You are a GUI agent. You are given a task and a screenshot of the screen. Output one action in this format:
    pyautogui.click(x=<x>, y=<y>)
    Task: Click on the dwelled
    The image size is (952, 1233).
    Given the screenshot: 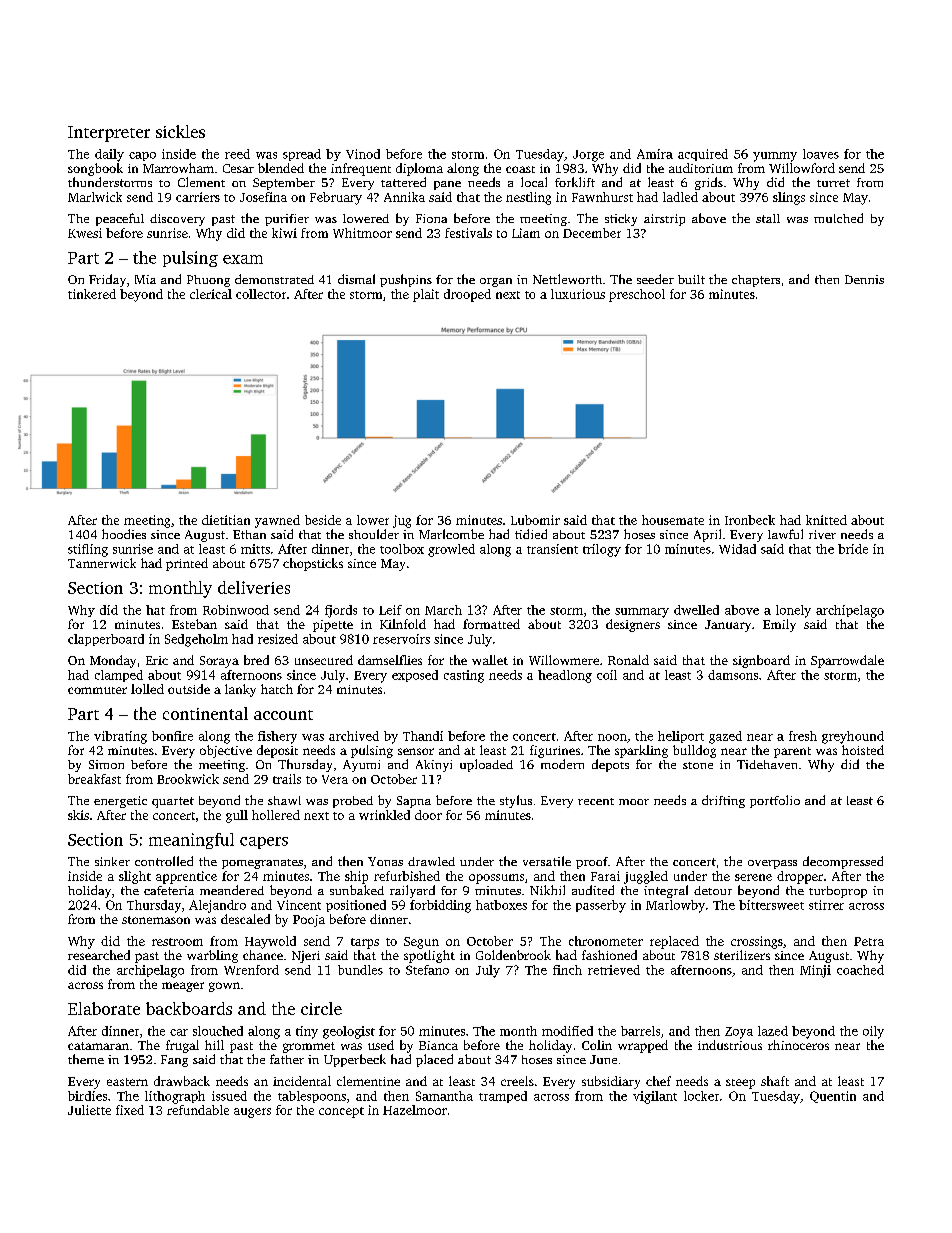 What is the action you would take?
    pyautogui.click(x=696, y=610)
